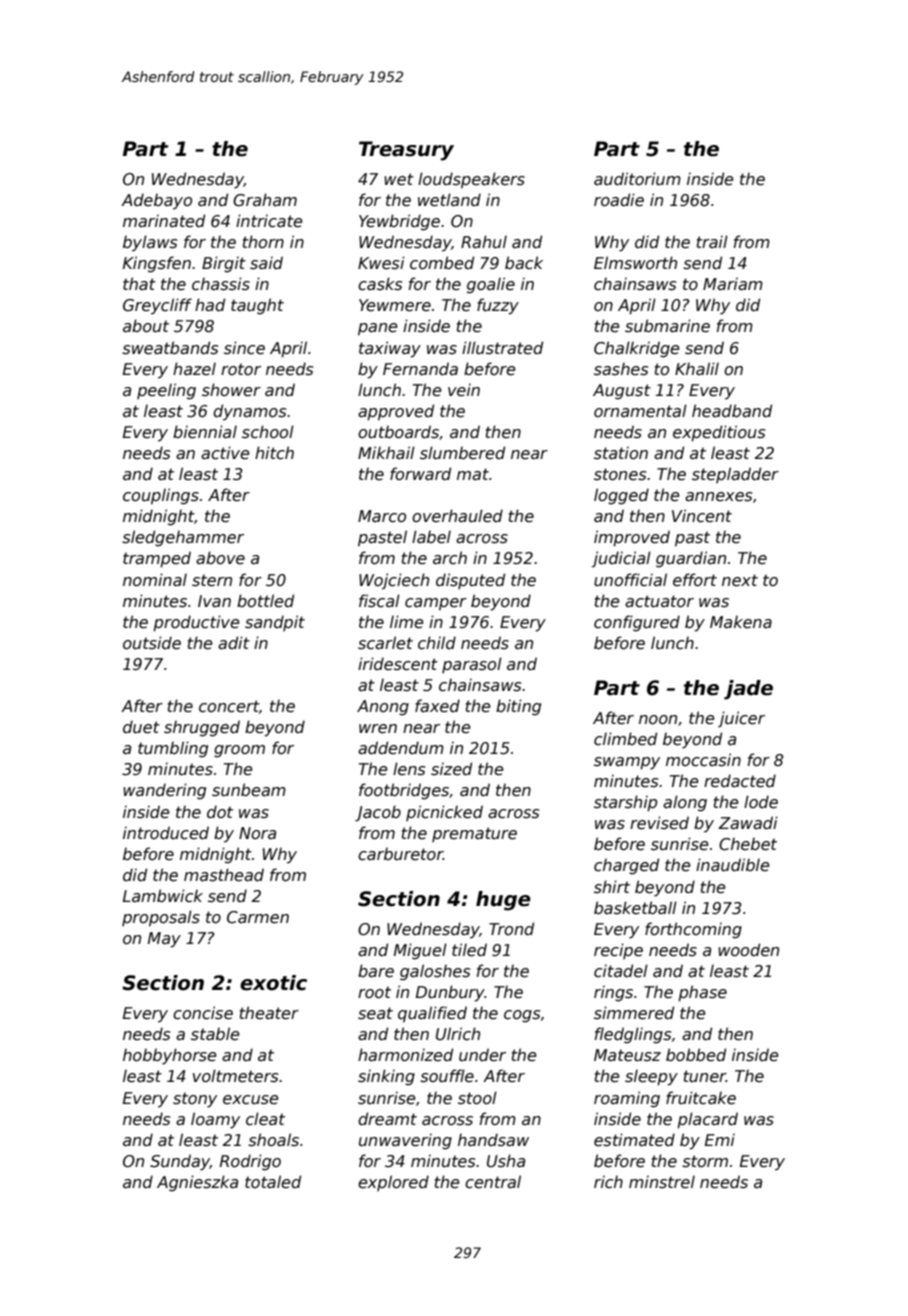 This document has height=1316, width=908. What do you see at coordinates (273, 1182) in the document?
I see `totaled` at bounding box center [273, 1182].
